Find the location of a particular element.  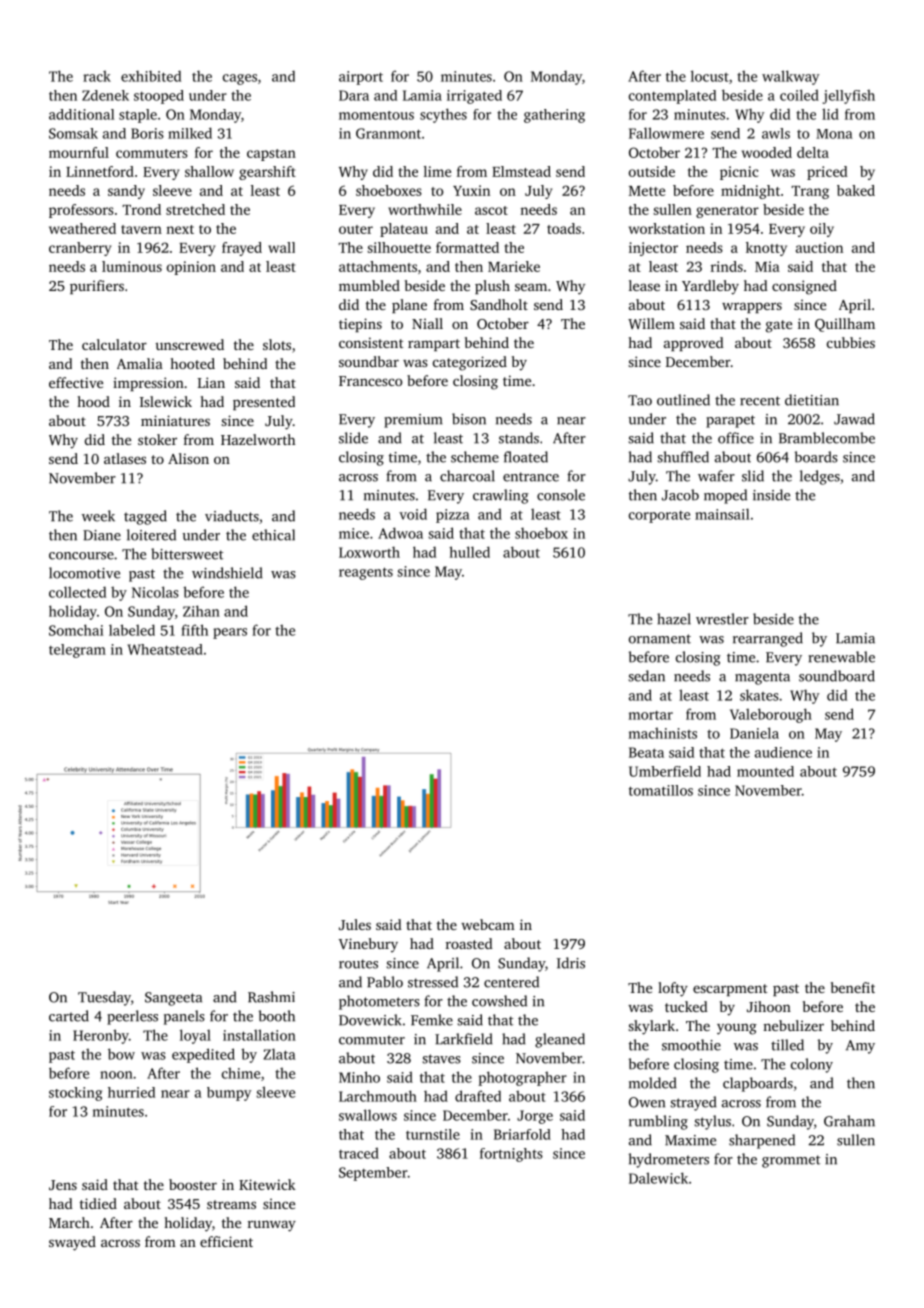

wooded is located at coordinates (767, 152).
